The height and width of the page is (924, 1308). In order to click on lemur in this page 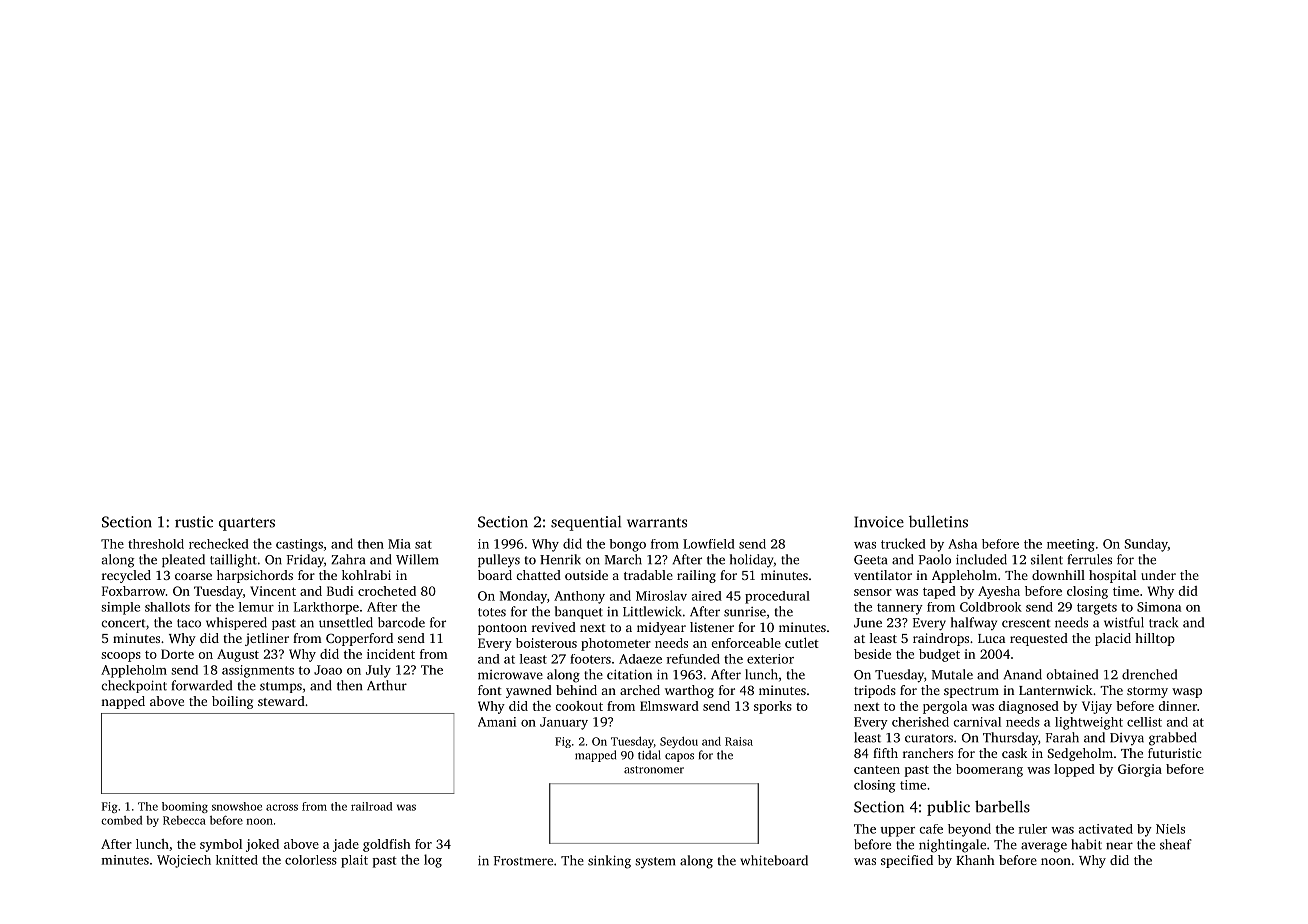, I will do `click(256, 607)`.
